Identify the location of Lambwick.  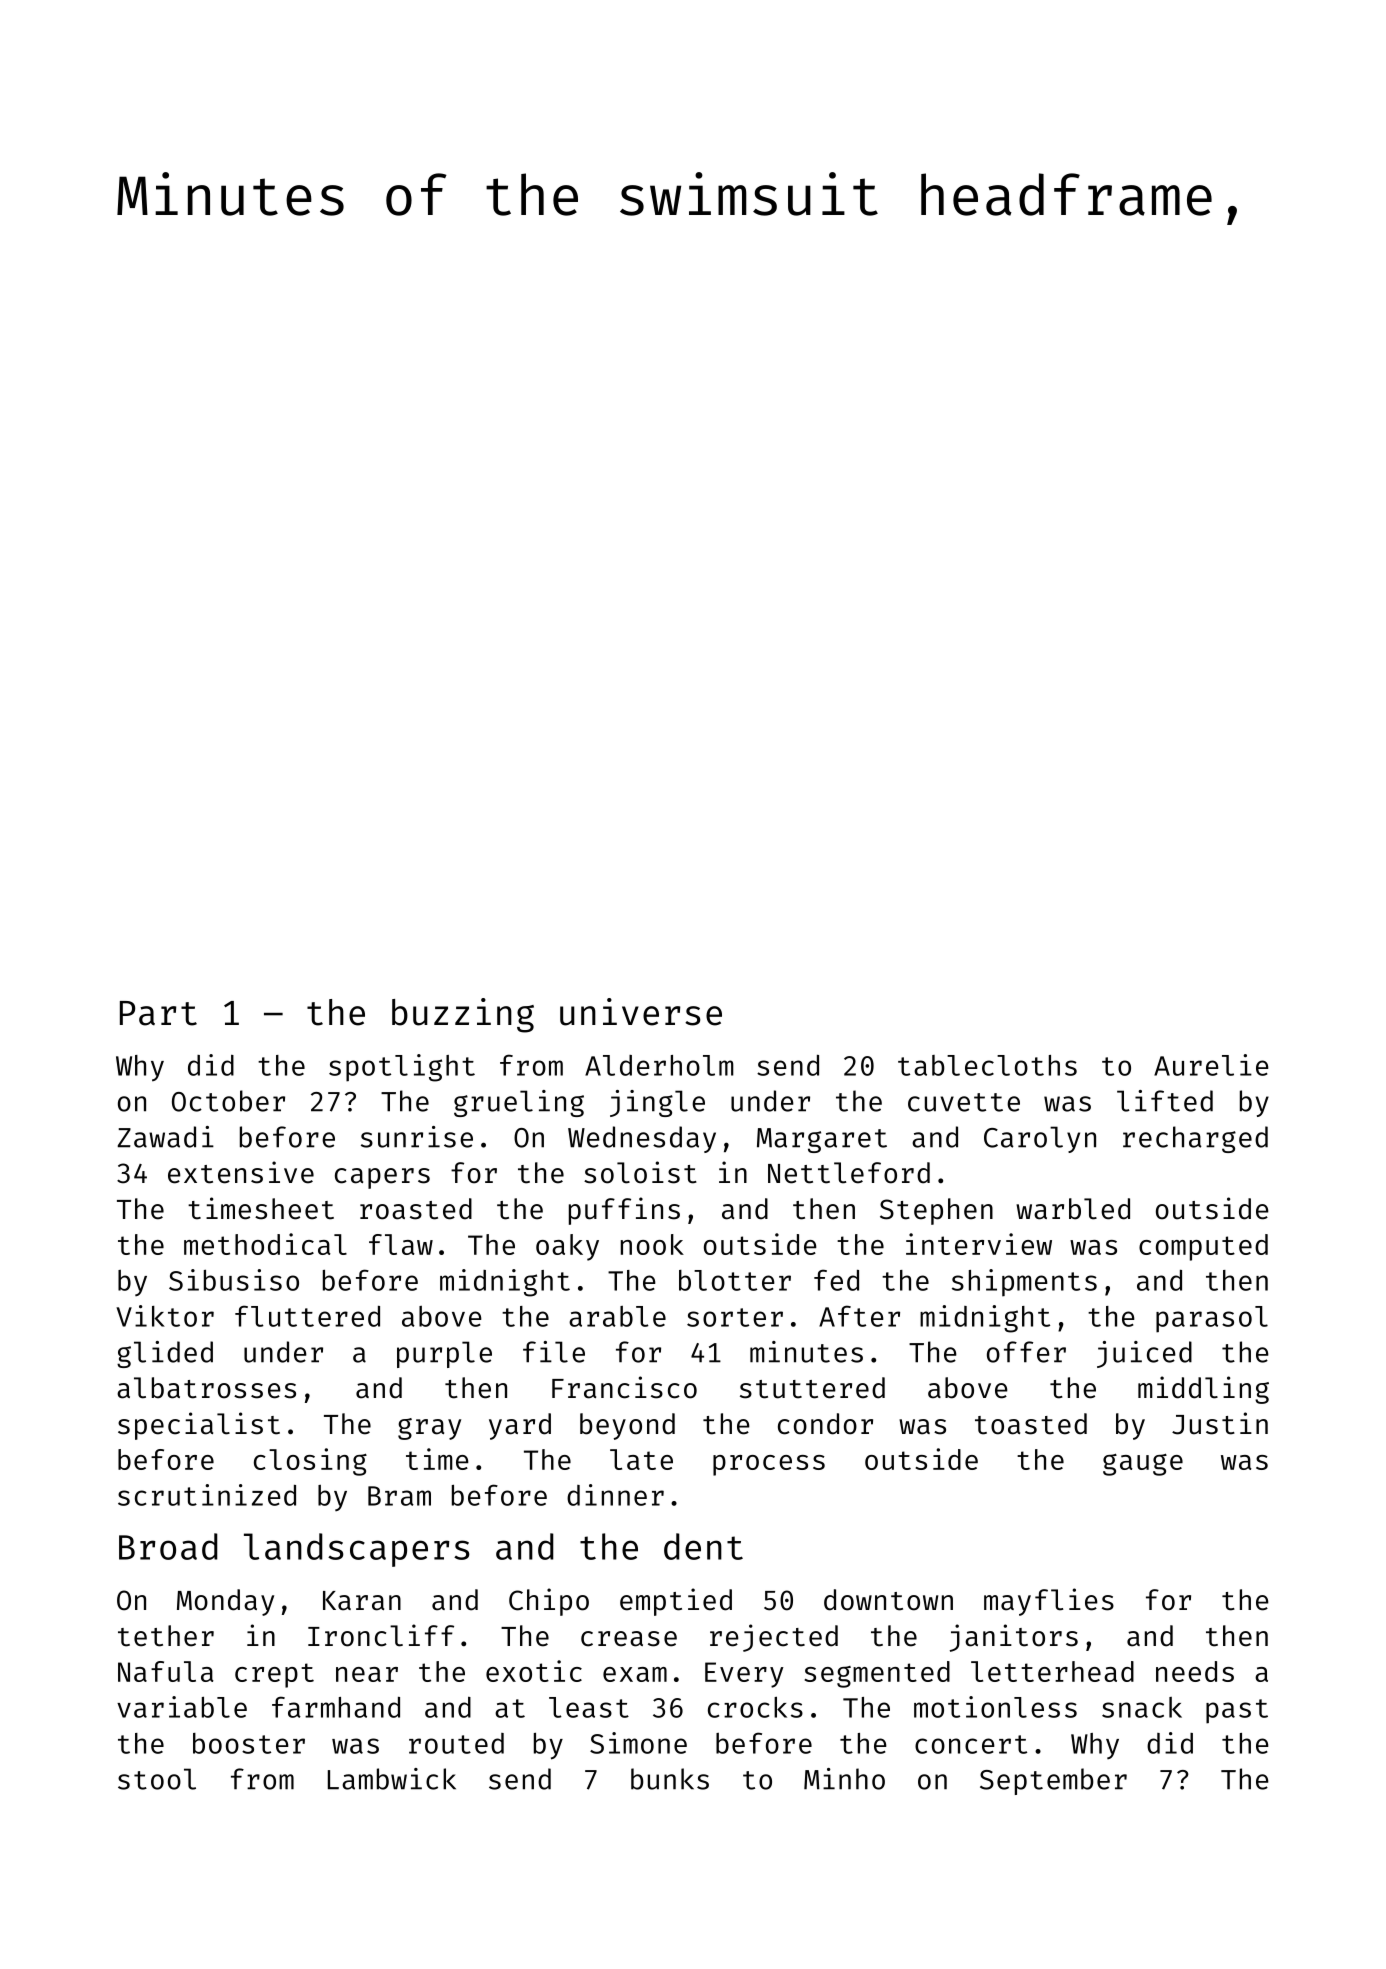
(392, 1779).
